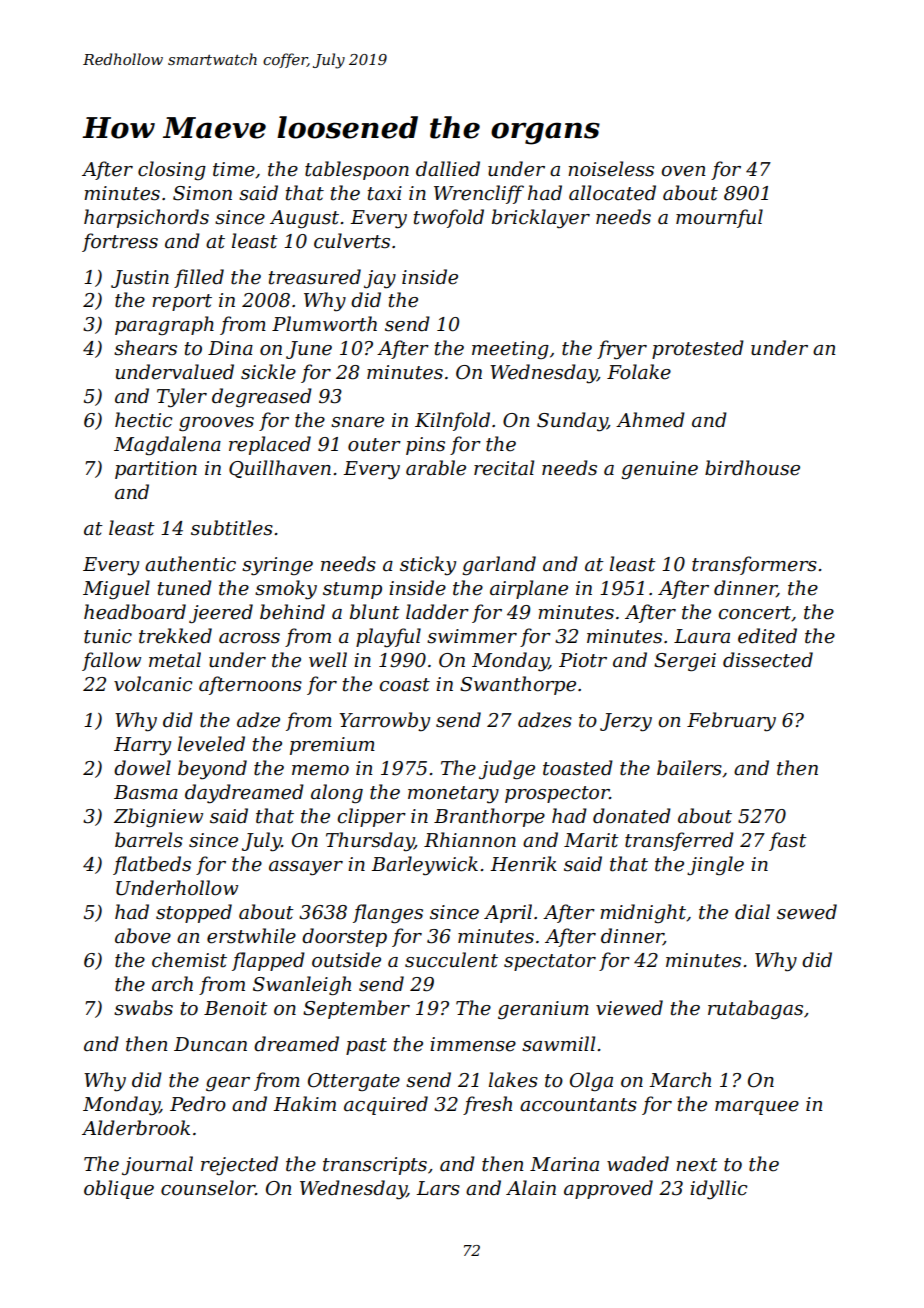  What do you see at coordinates (212, 769) in the screenshot?
I see `beyond` at bounding box center [212, 769].
